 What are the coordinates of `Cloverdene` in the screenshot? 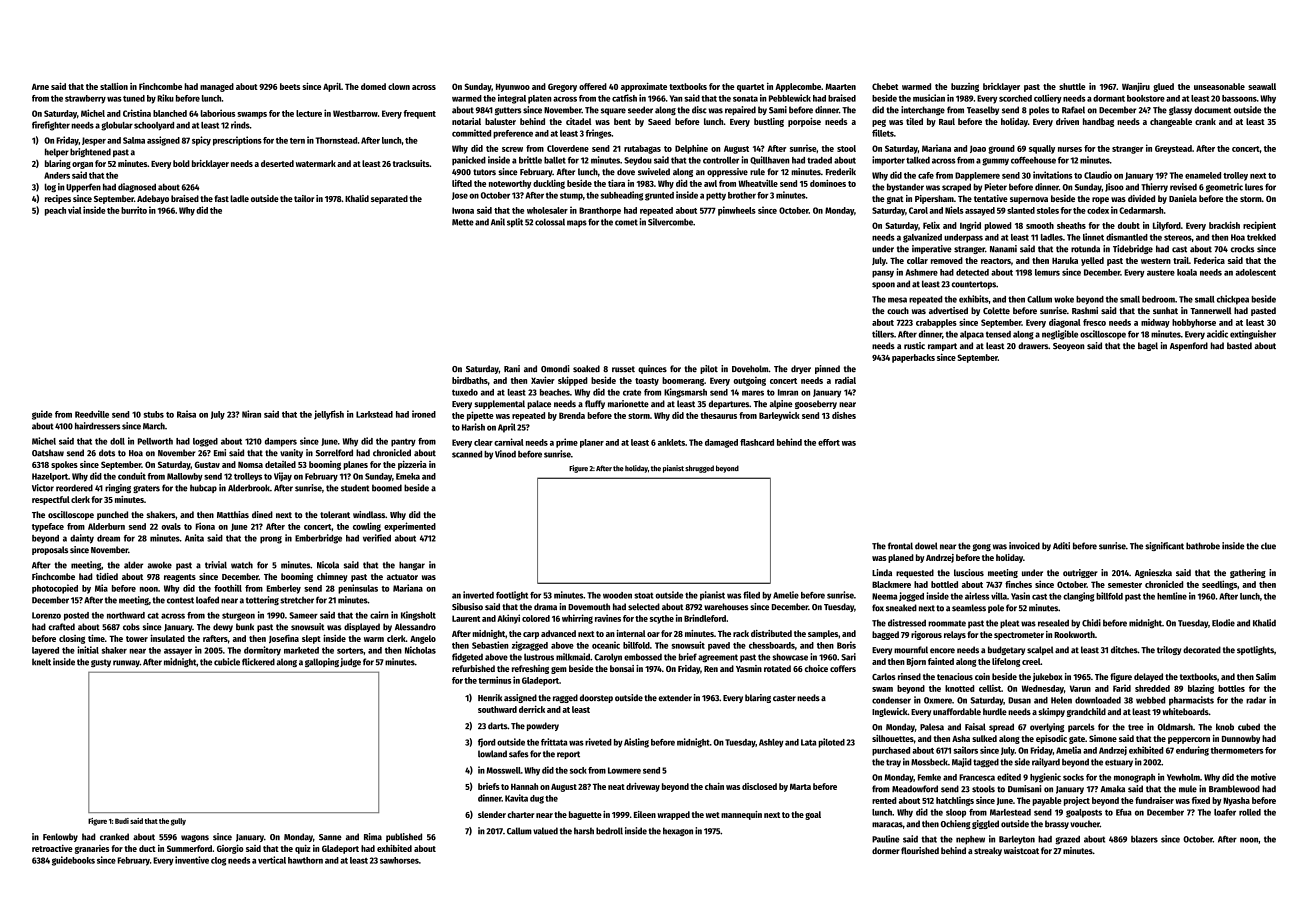 It's located at (568, 148).
